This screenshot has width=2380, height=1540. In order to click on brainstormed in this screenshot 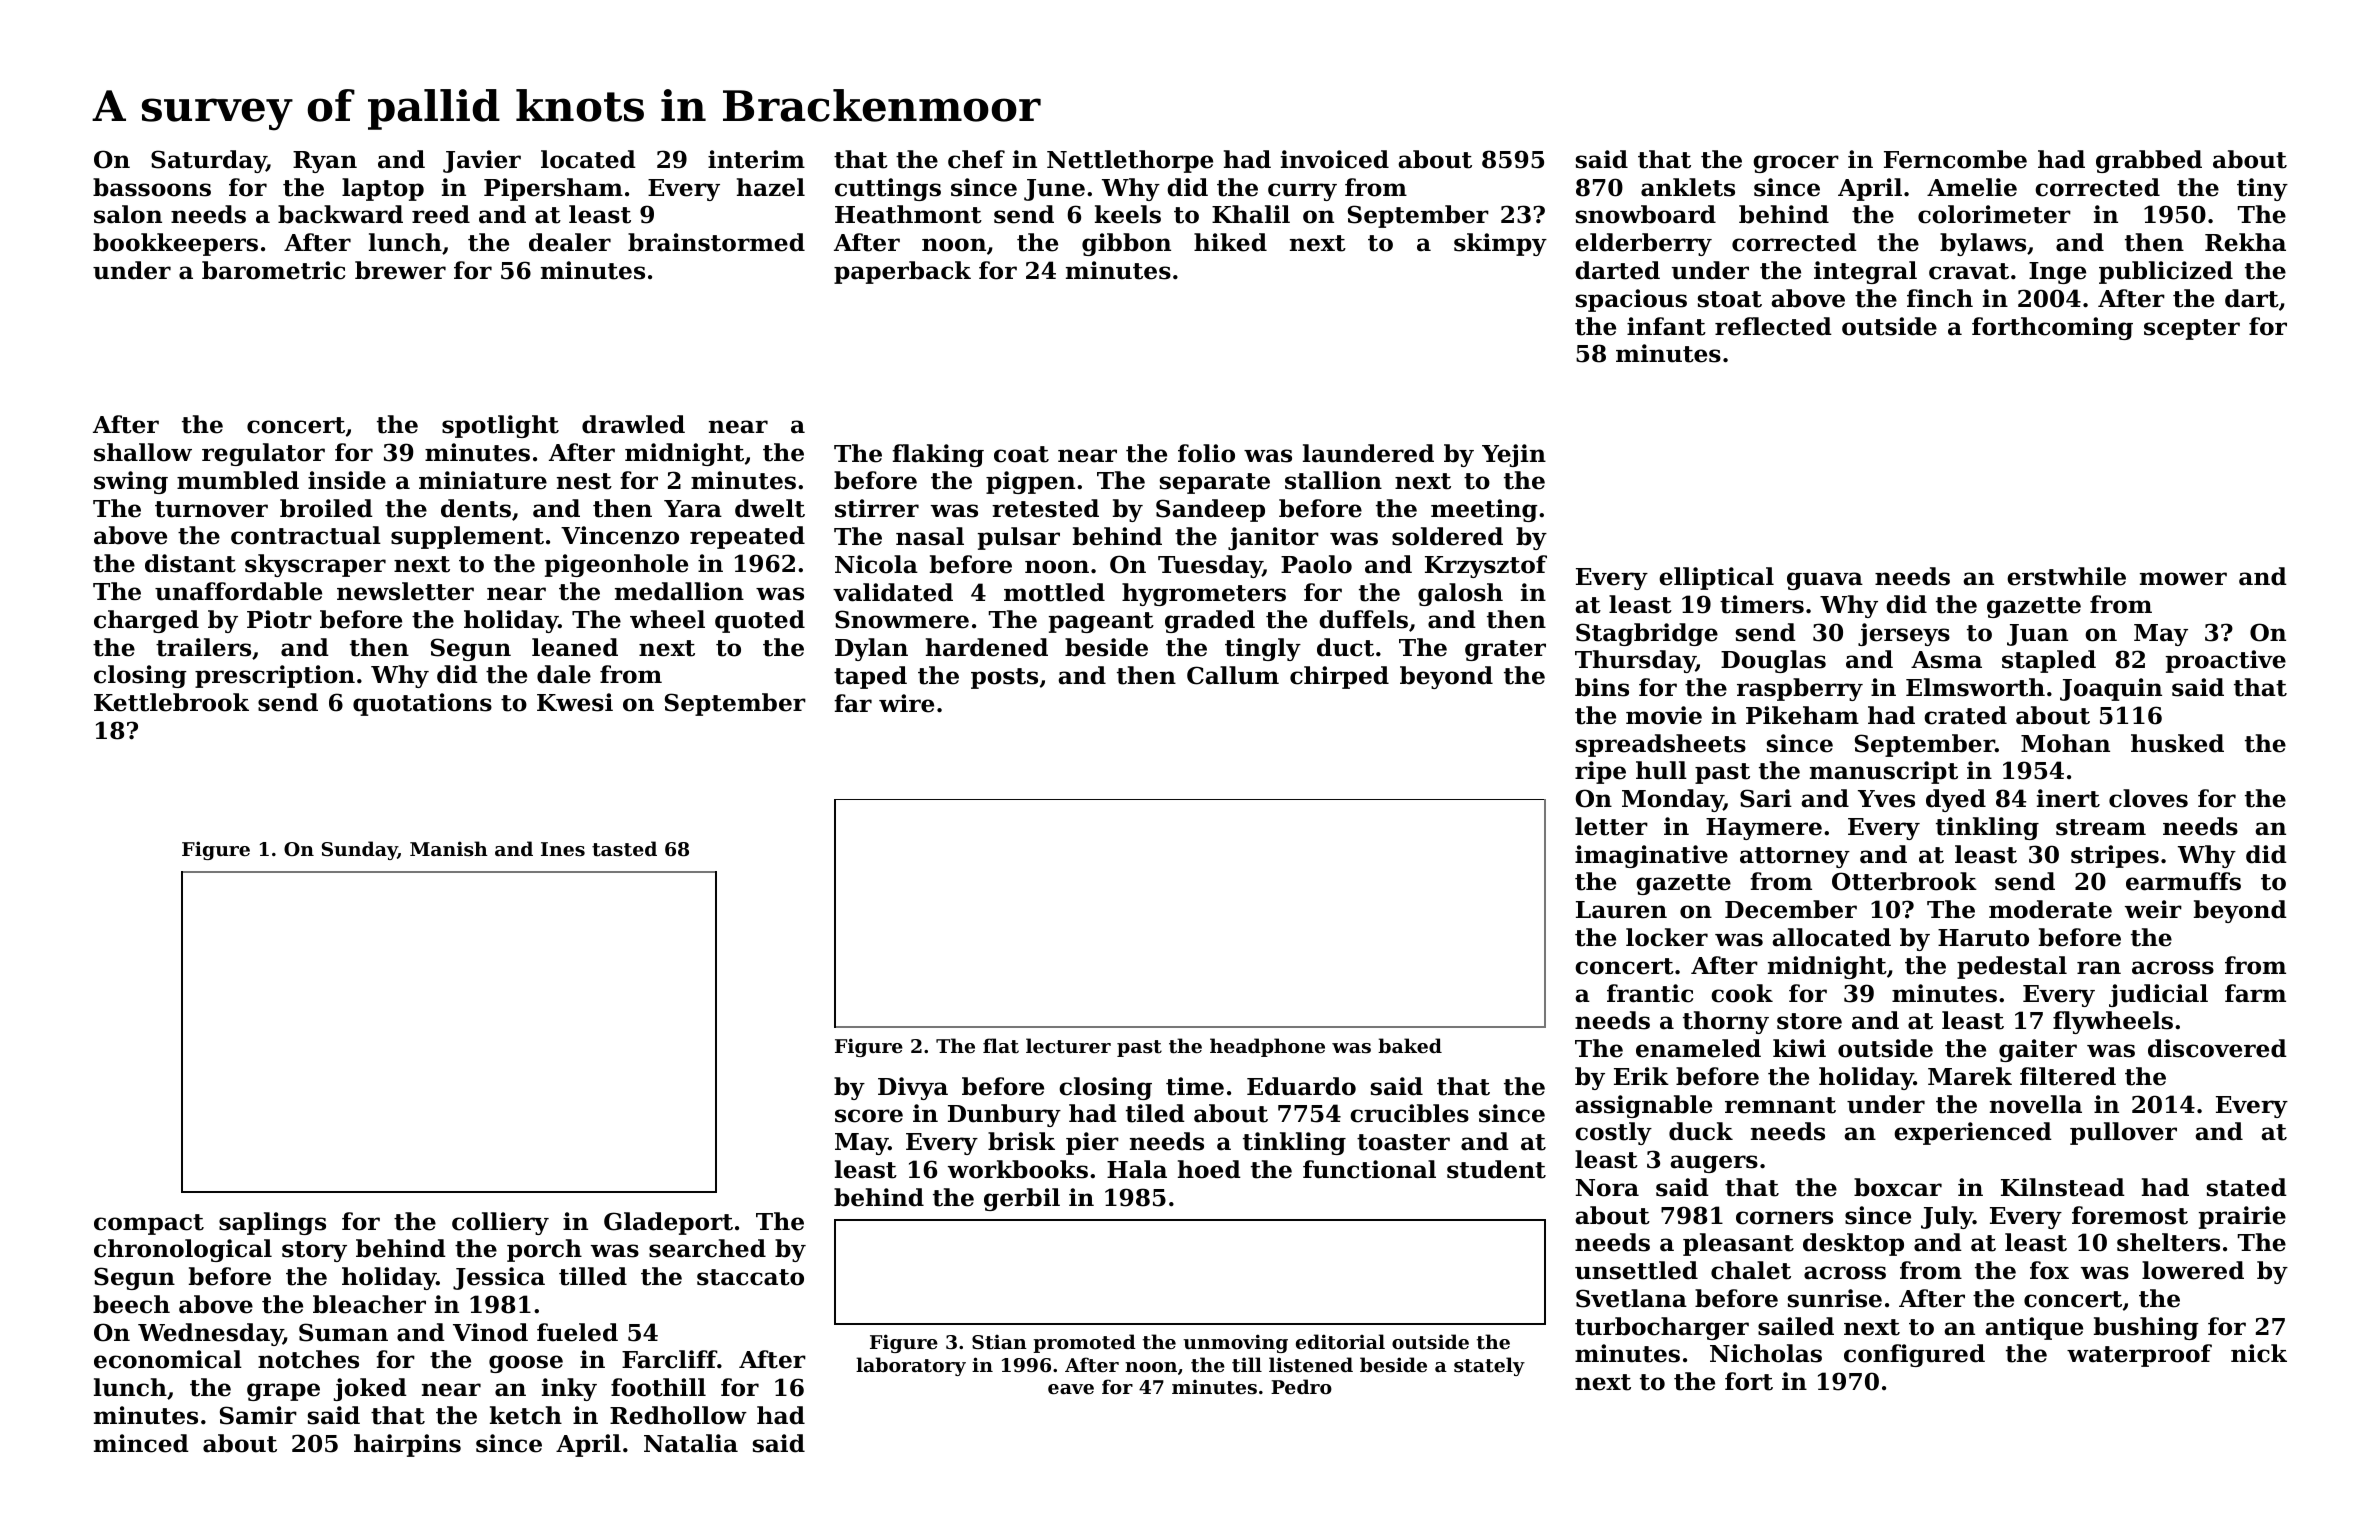, I will do `click(716, 242)`.
